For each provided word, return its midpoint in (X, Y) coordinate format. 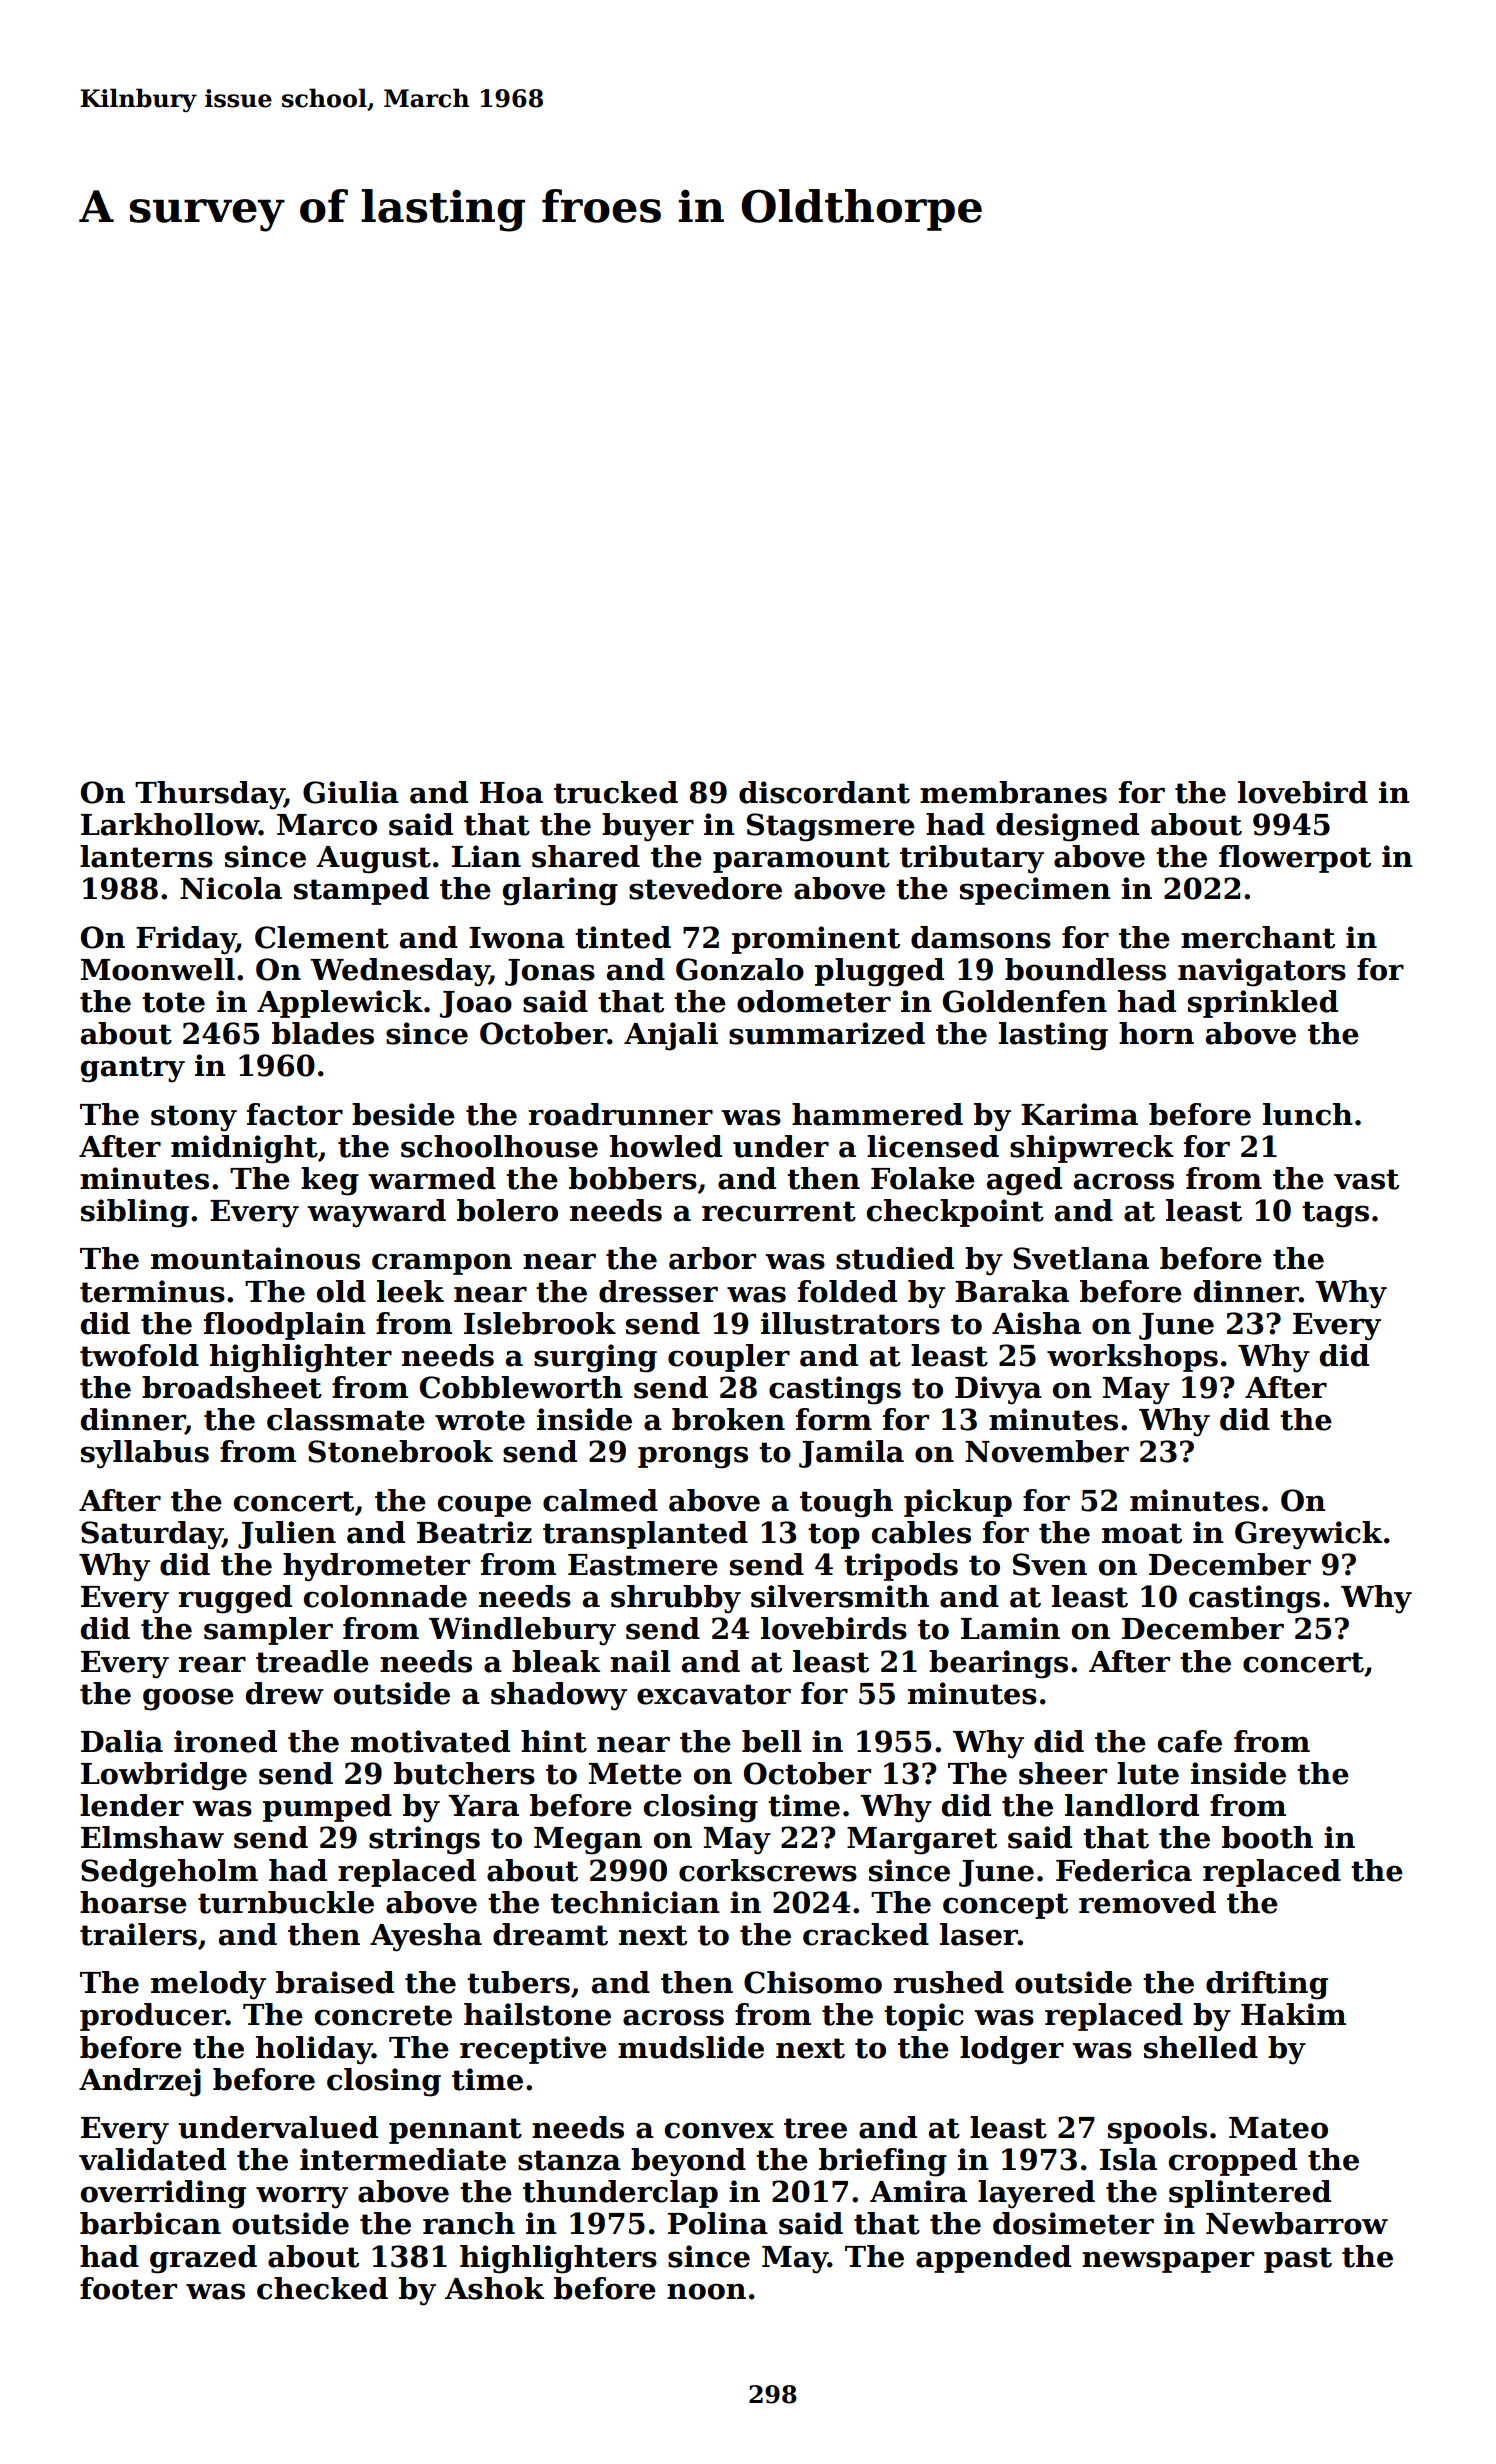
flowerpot (1295, 859)
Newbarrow (1297, 2223)
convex (719, 2130)
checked (322, 2288)
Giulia (351, 792)
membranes (1013, 792)
